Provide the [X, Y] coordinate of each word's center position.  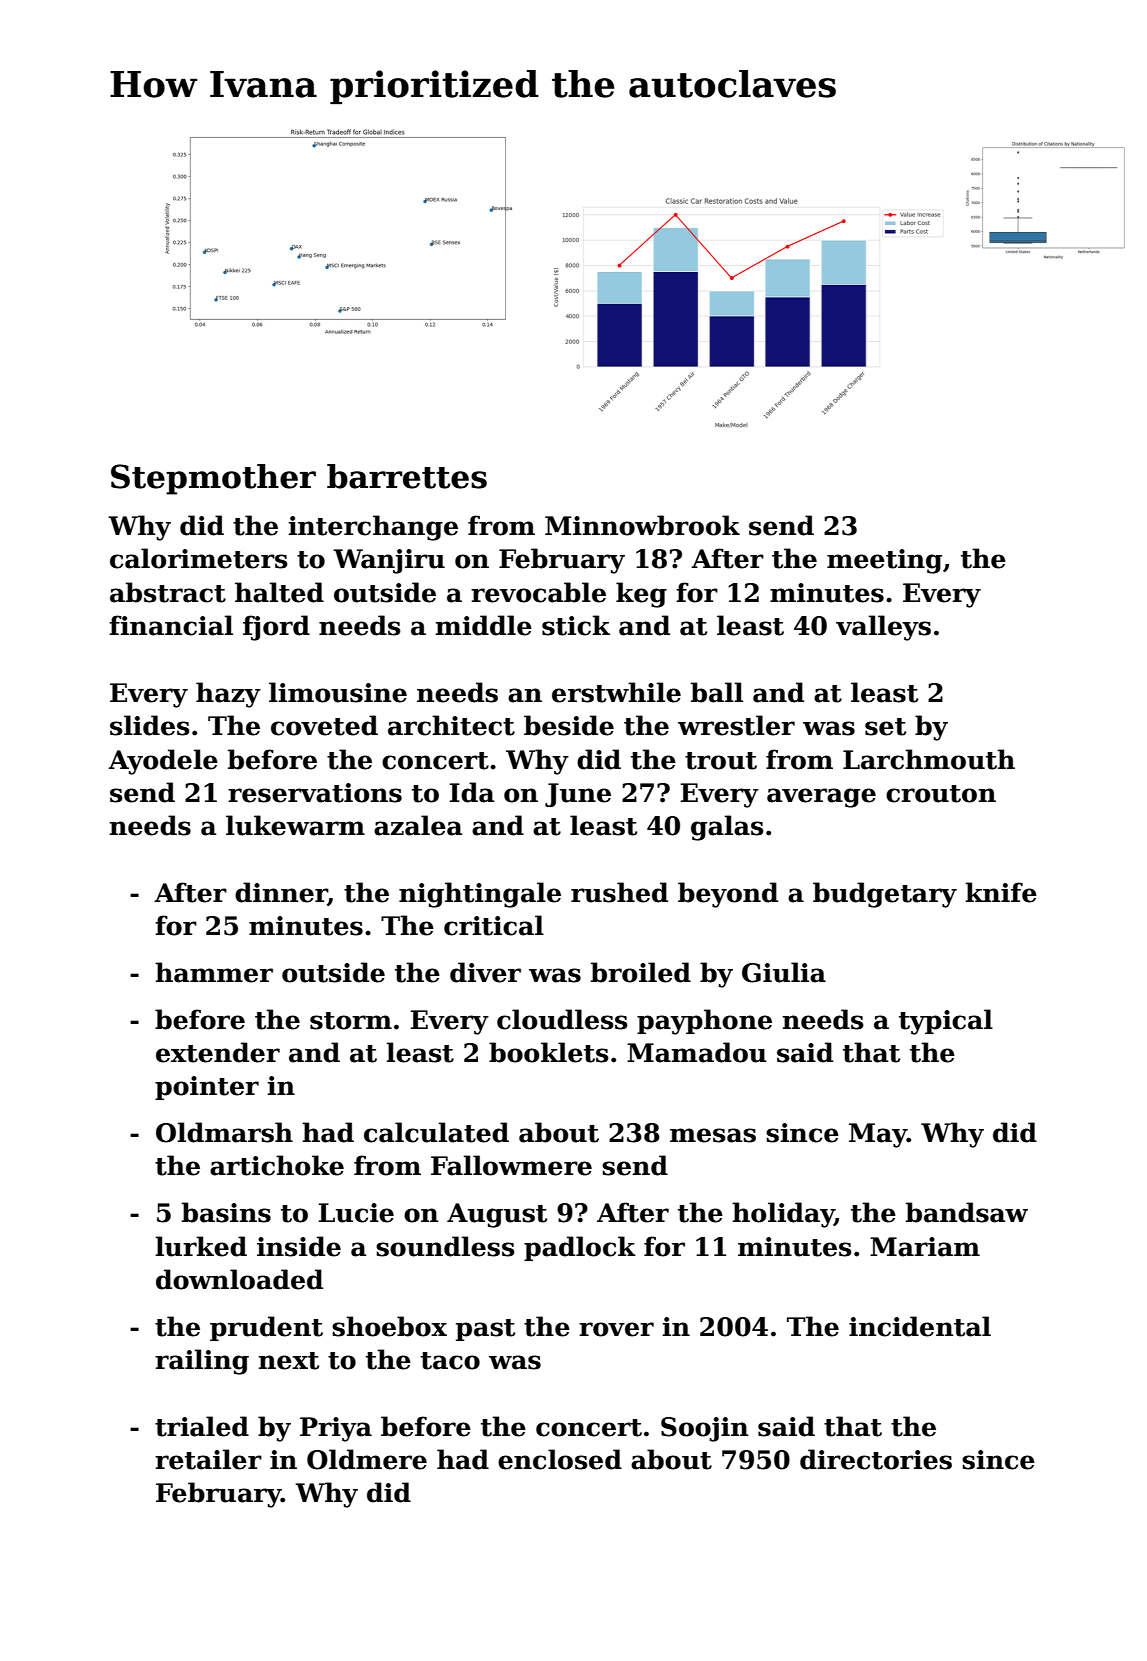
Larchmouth [929, 759]
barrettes [407, 476]
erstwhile [616, 692]
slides [150, 725]
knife [1001, 892]
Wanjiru [389, 561]
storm [351, 1021]
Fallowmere [511, 1165]
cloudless [562, 1019]
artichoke [277, 1165]
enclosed [560, 1459]
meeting [884, 561]
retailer [208, 1459]
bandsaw [967, 1212]
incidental [920, 1326]
